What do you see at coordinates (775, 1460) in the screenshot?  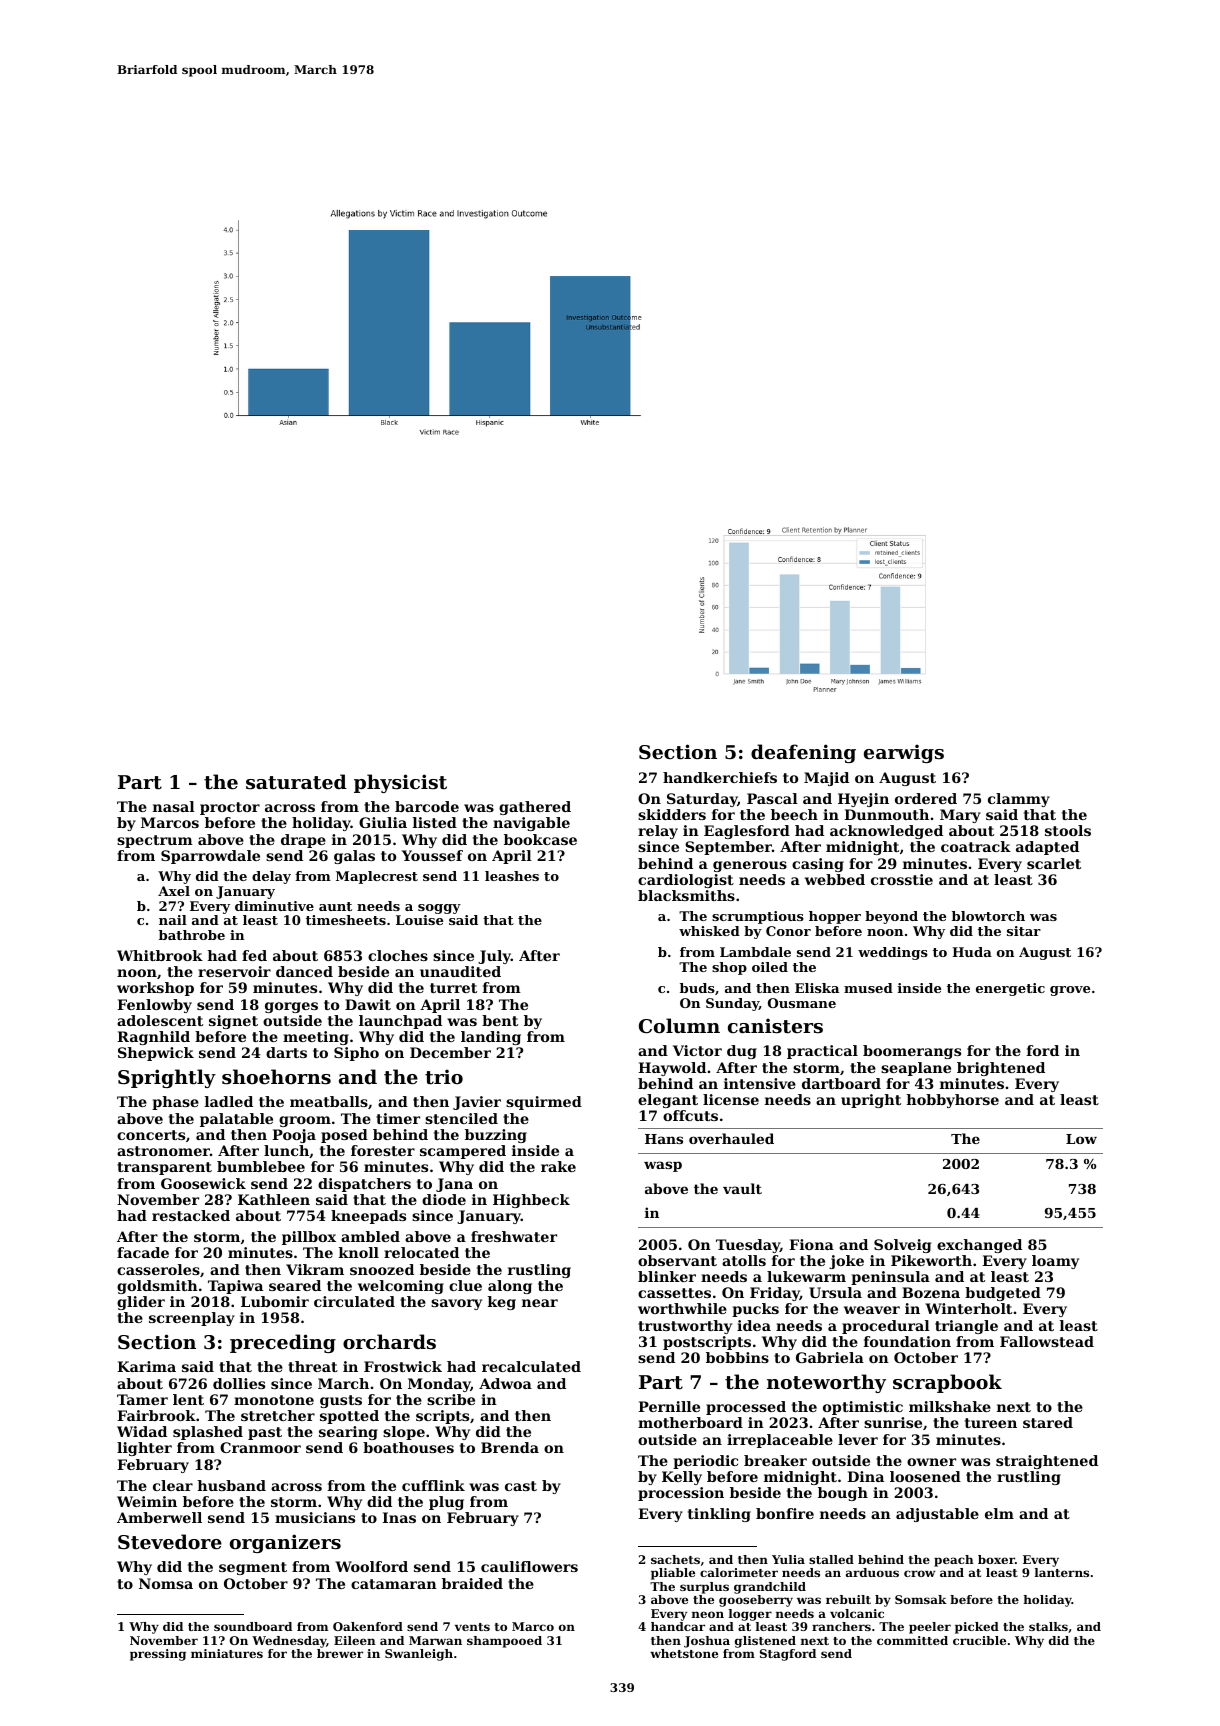 I see `breaker` at bounding box center [775, 1460].
